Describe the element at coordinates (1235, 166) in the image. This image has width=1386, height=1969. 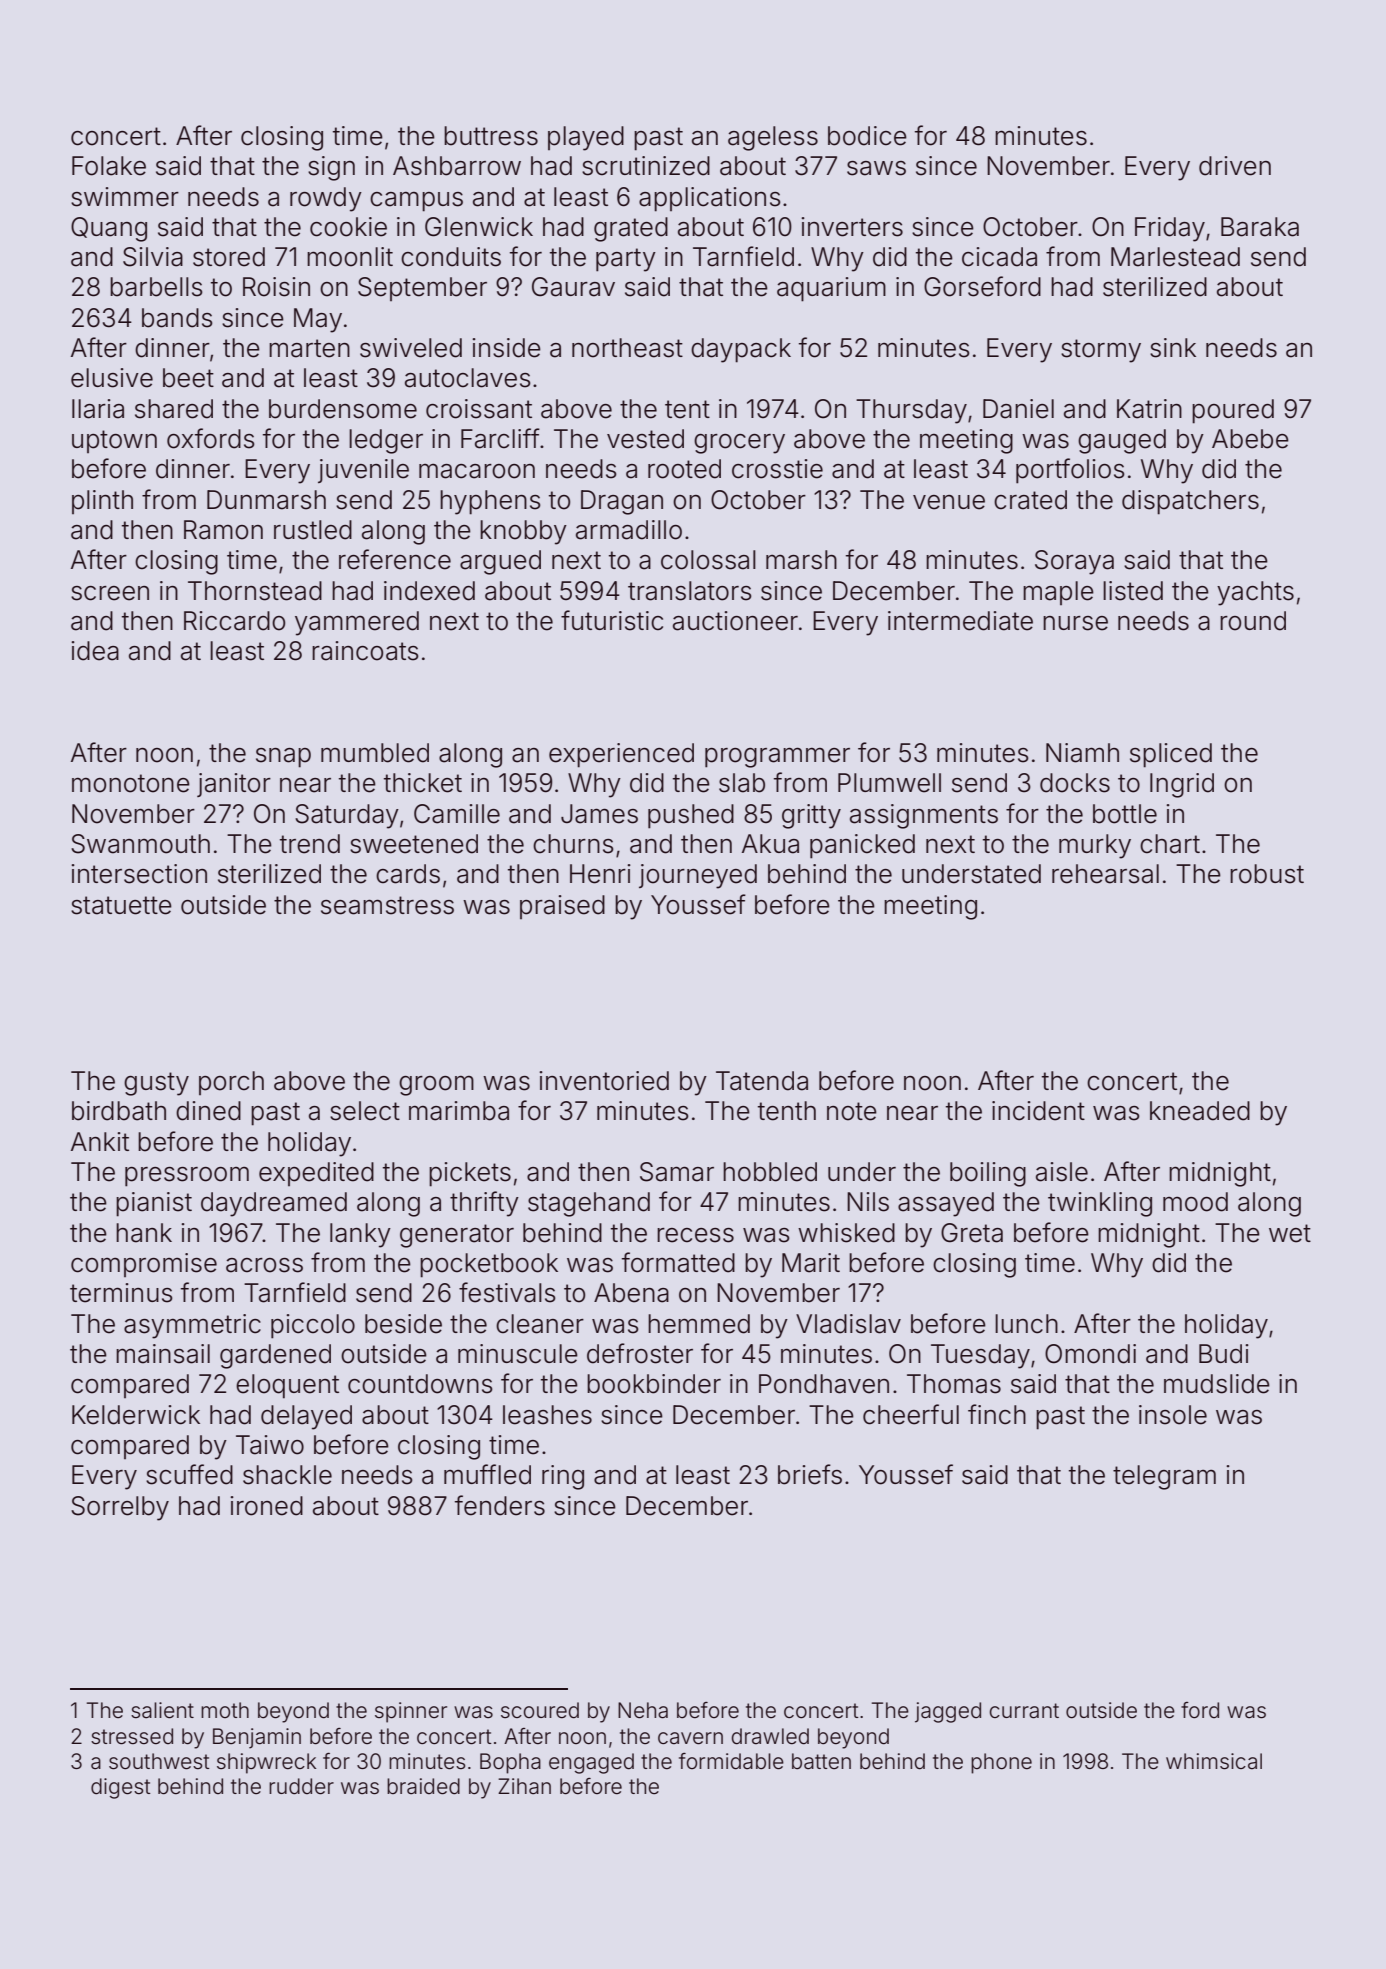
I see `driven` at that location.
